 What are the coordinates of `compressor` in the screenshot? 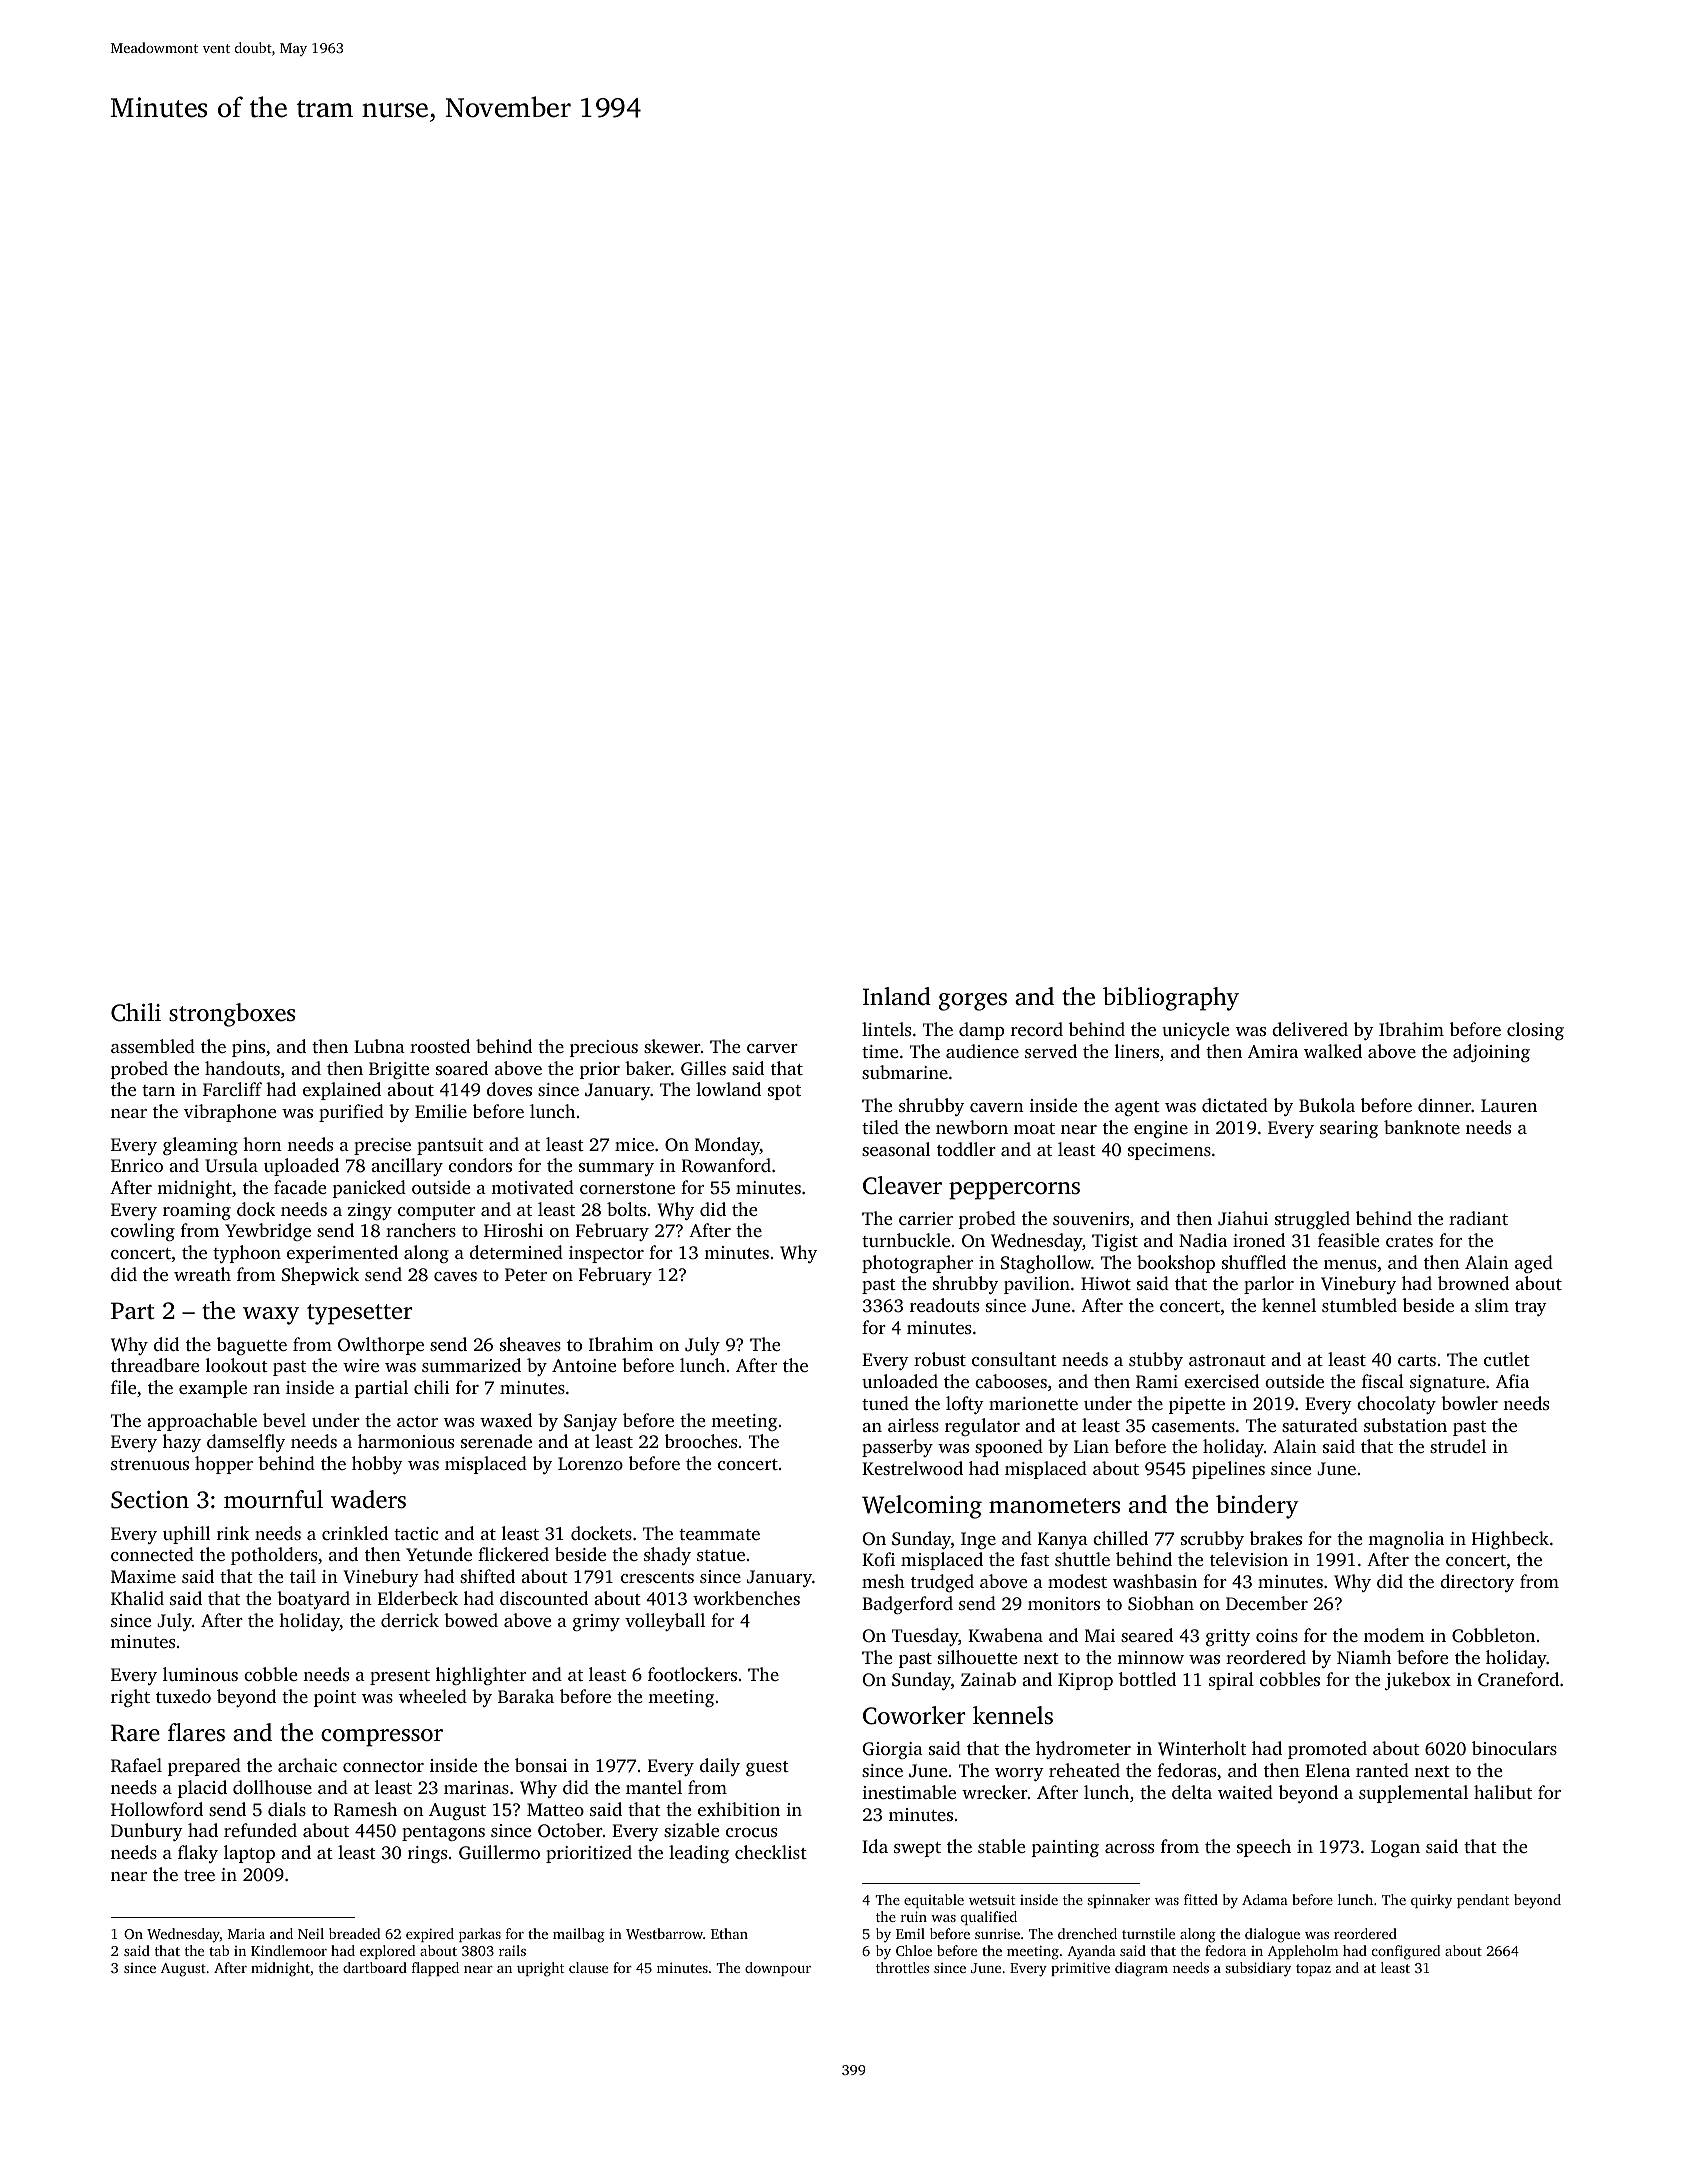 It's located at (382, 1738).
